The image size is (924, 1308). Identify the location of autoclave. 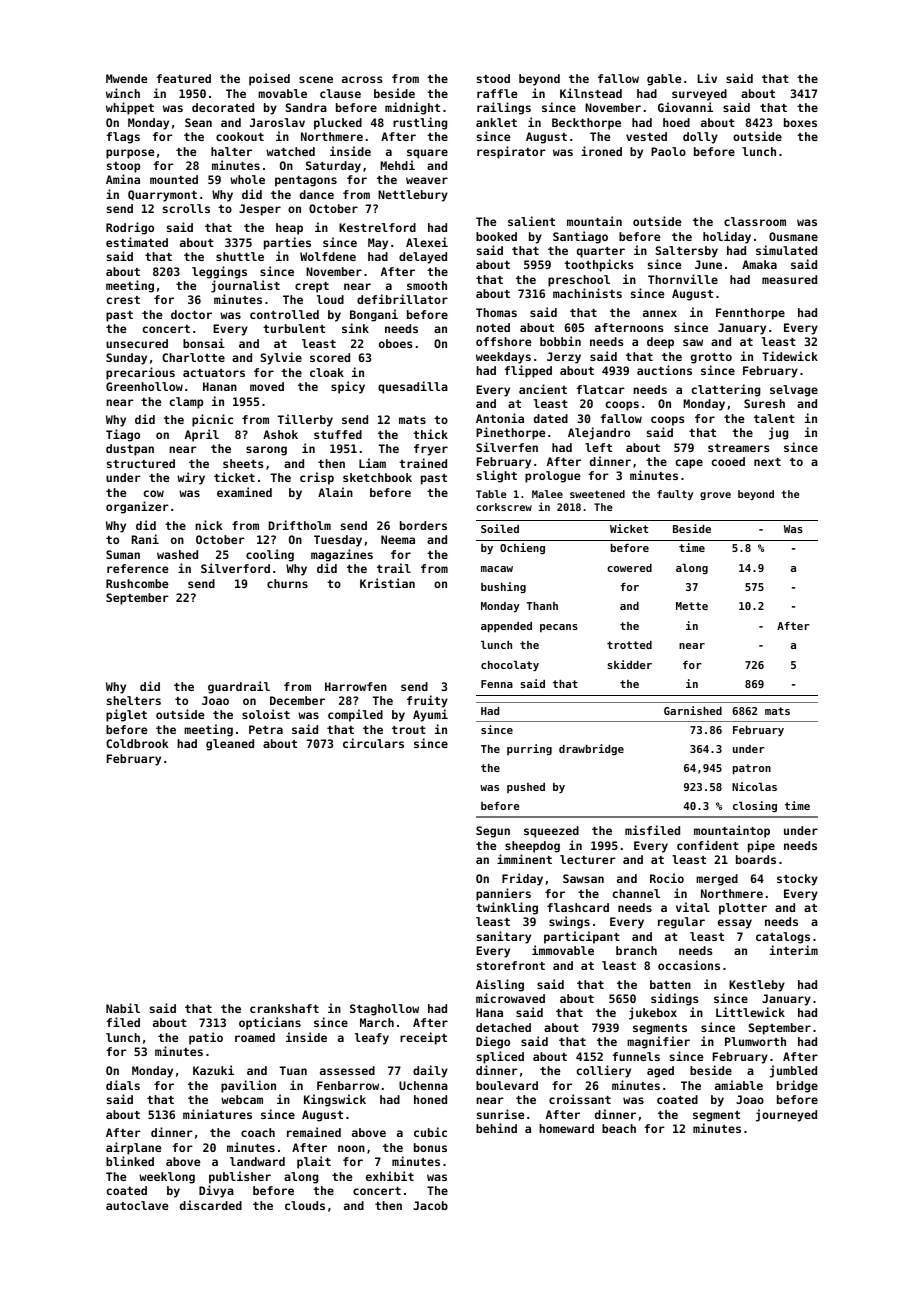
(137, 1205).
